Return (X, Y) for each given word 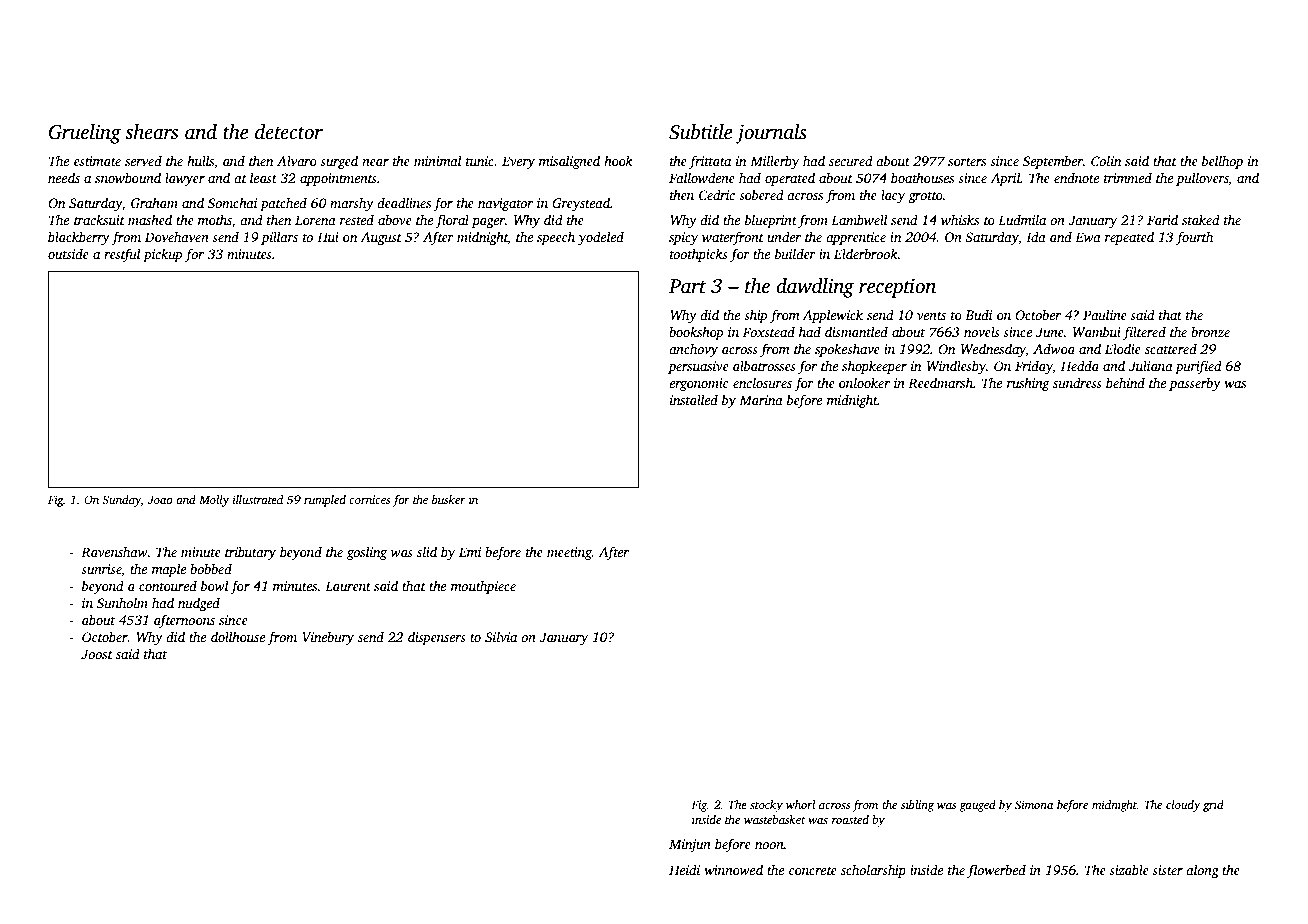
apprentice (856, 238)
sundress (1077, 382)
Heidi (684, 869)
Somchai (232, 202)
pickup (162, 255)
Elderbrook (866, 253)
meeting (569, 553)
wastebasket (774, 819)
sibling (917, 806)
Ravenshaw (114, 551)
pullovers (1202, 179)
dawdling (815, 288)
